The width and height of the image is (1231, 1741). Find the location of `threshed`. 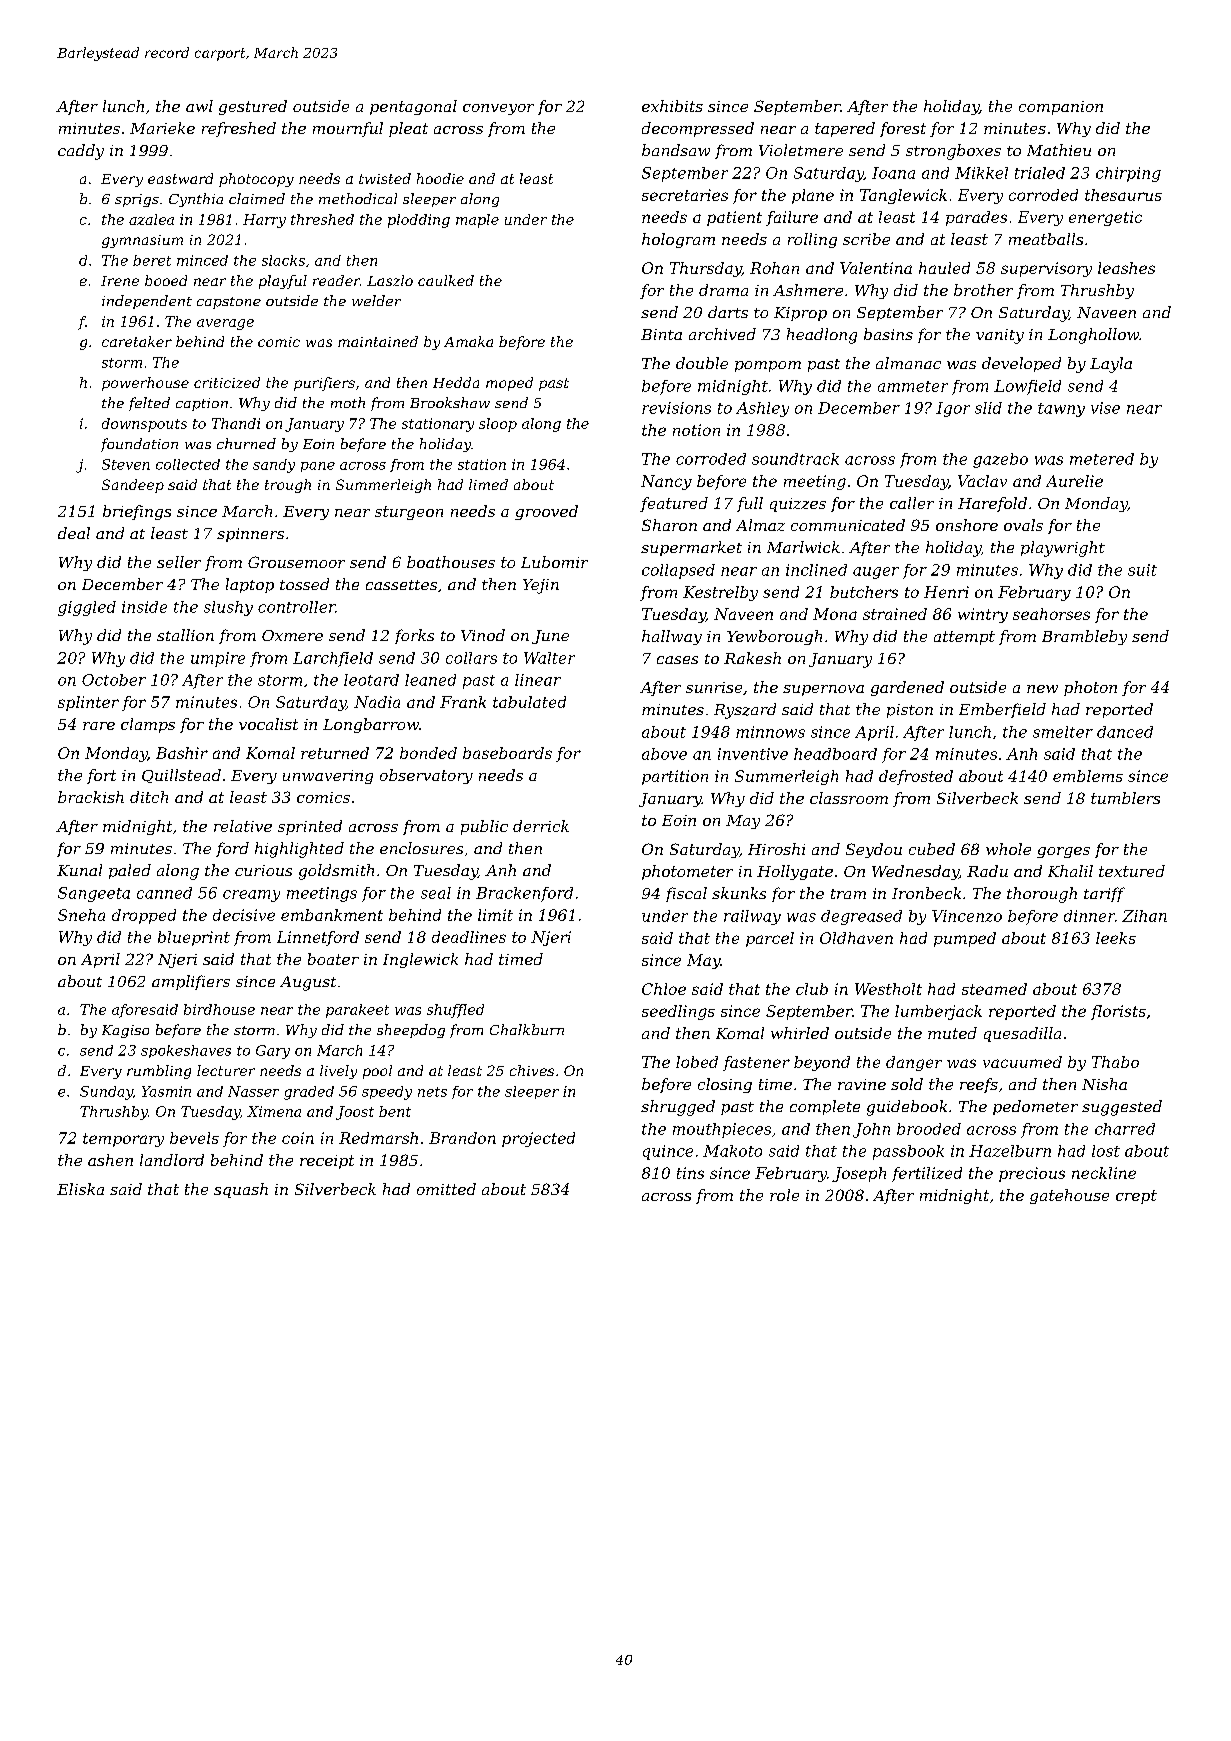

threshed is located at coordinates (322, 219).
